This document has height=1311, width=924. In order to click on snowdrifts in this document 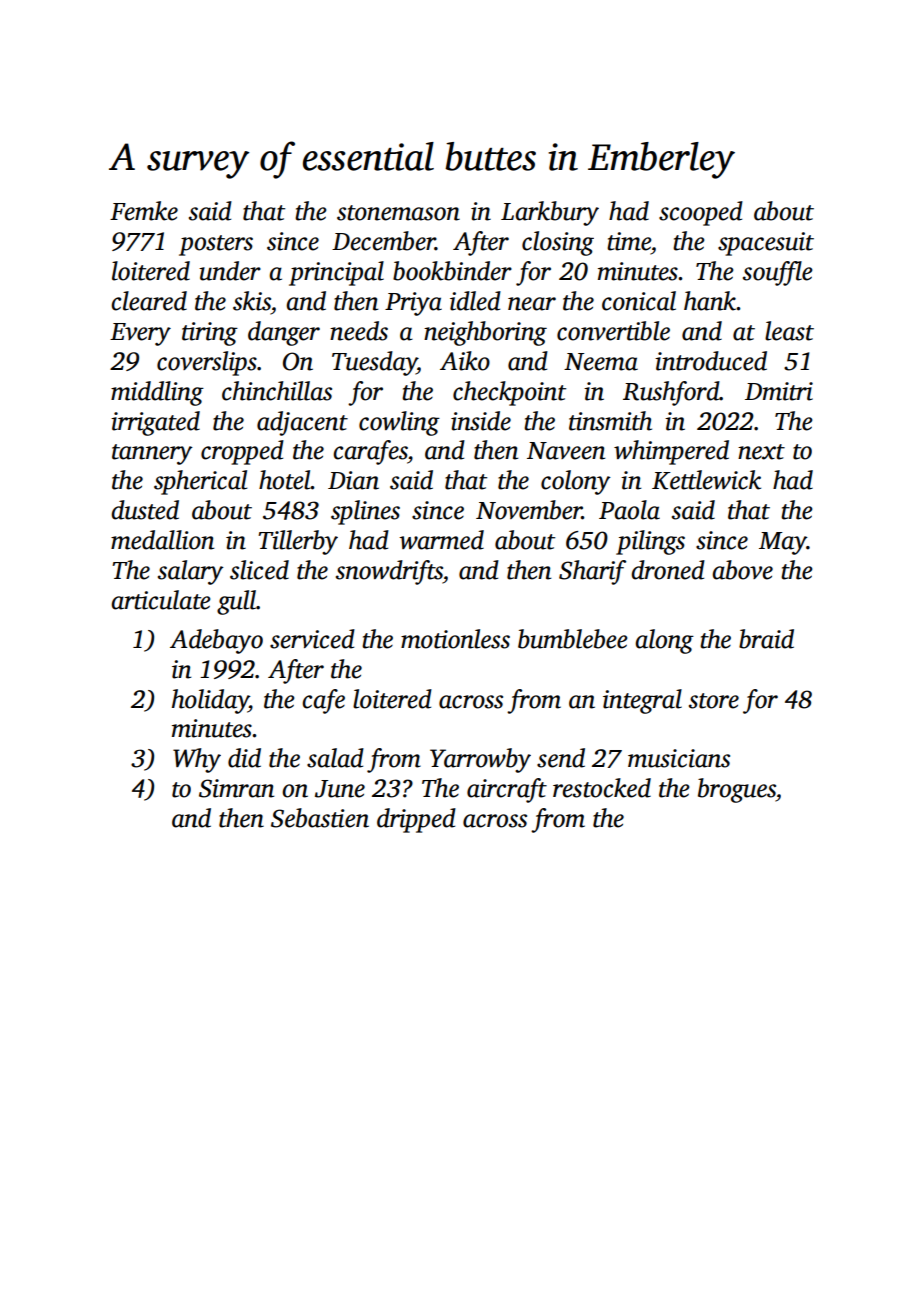, I will do `click(389, 572)`.
